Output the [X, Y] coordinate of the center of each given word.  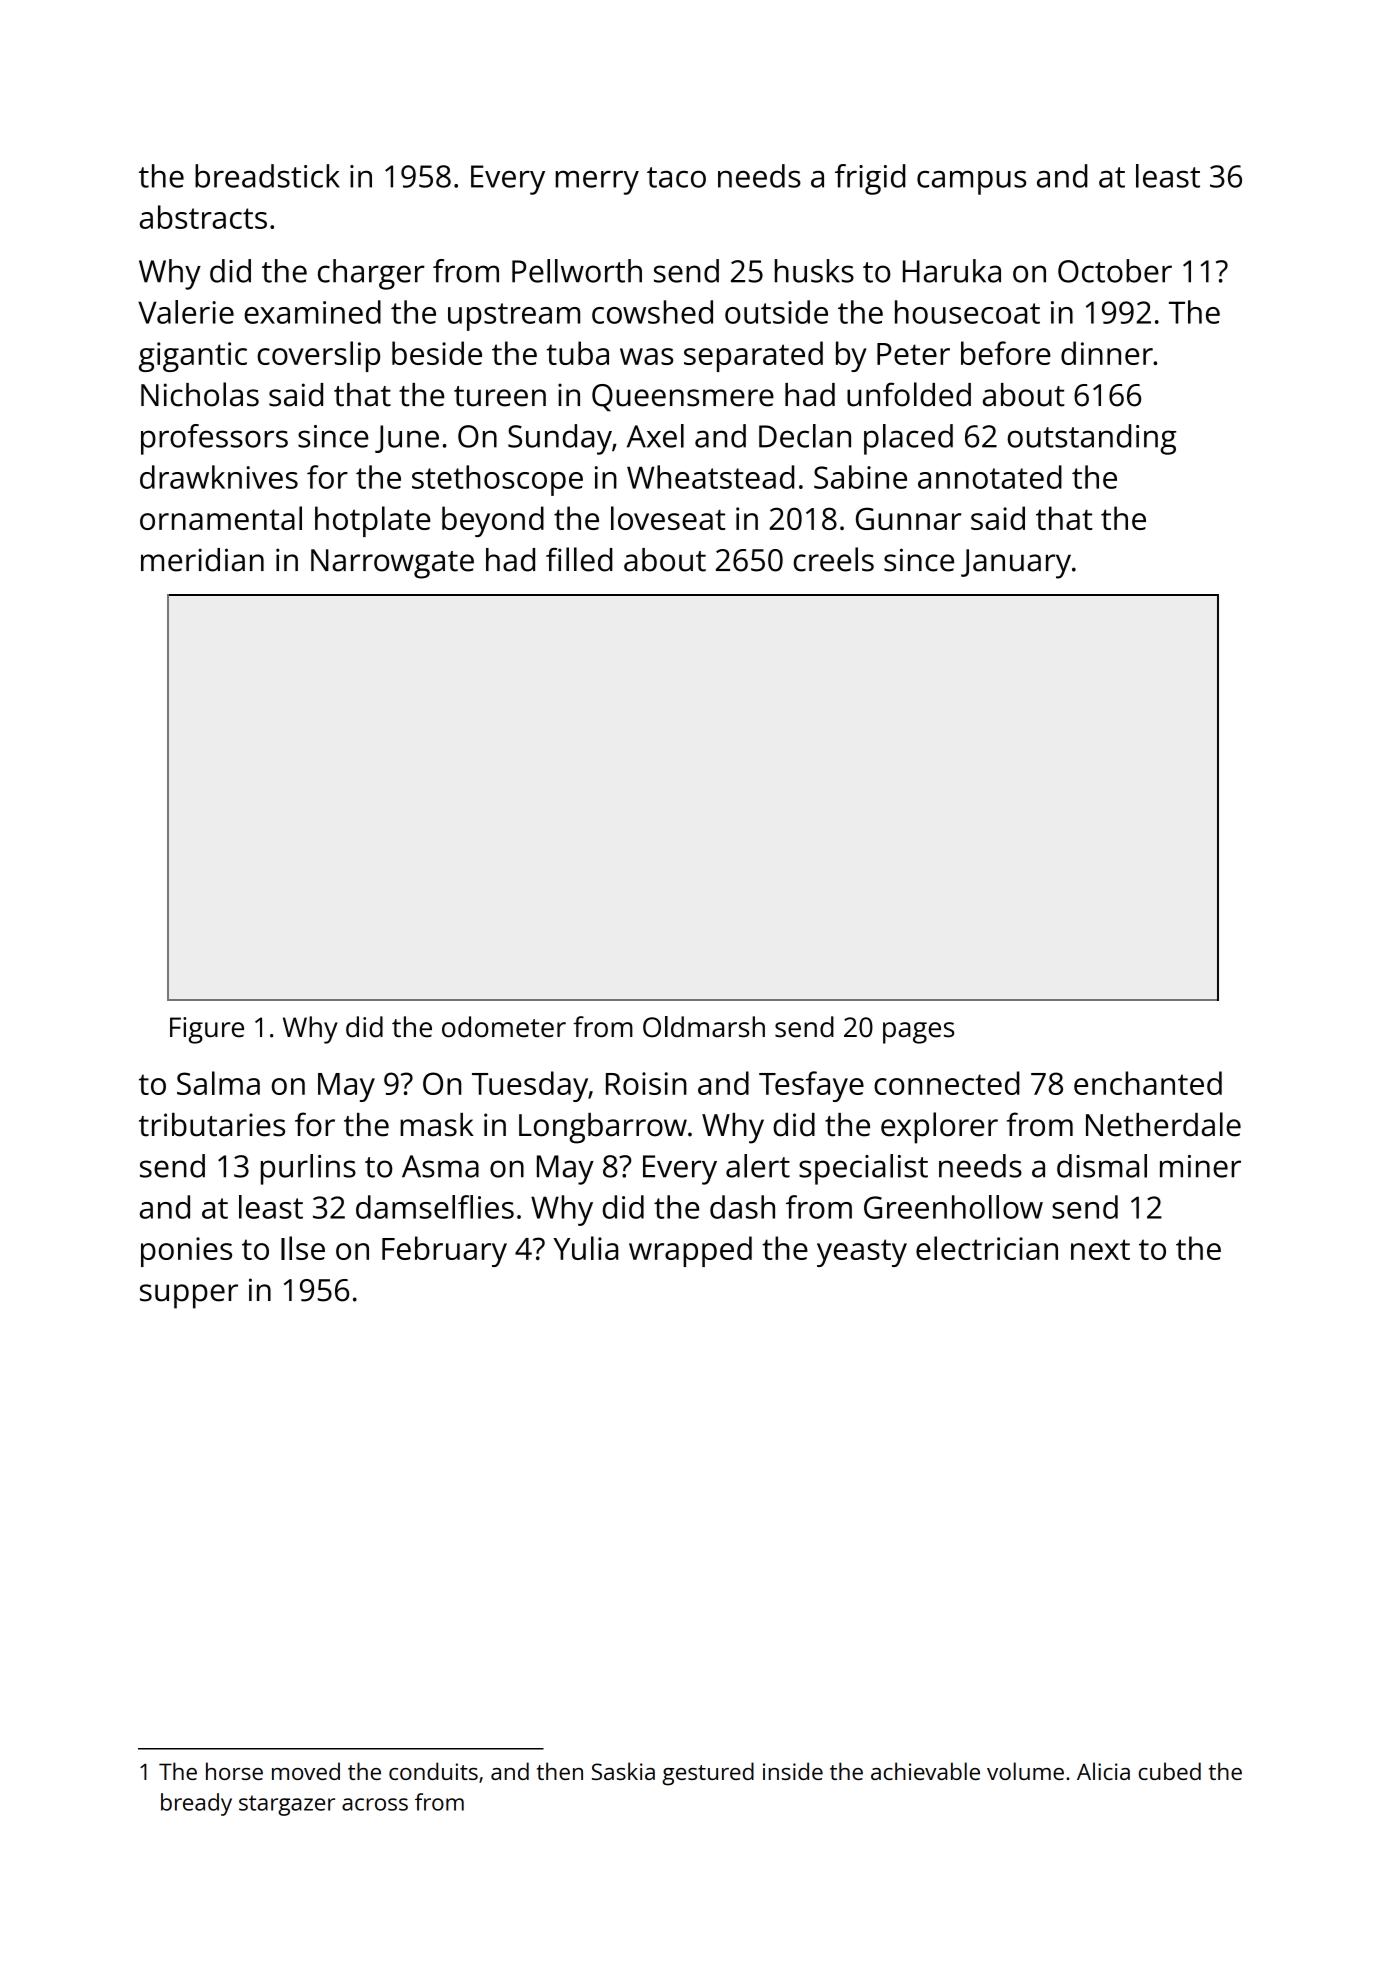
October [1115, 271]
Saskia [623, 1771]
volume [1025, 1771]
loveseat [668, 518]
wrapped [690, 1251]
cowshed [652, 312]
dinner [1107, 353]
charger [371, 274]
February [444, 1251]
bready [196, 1804]
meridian [202, 560]
